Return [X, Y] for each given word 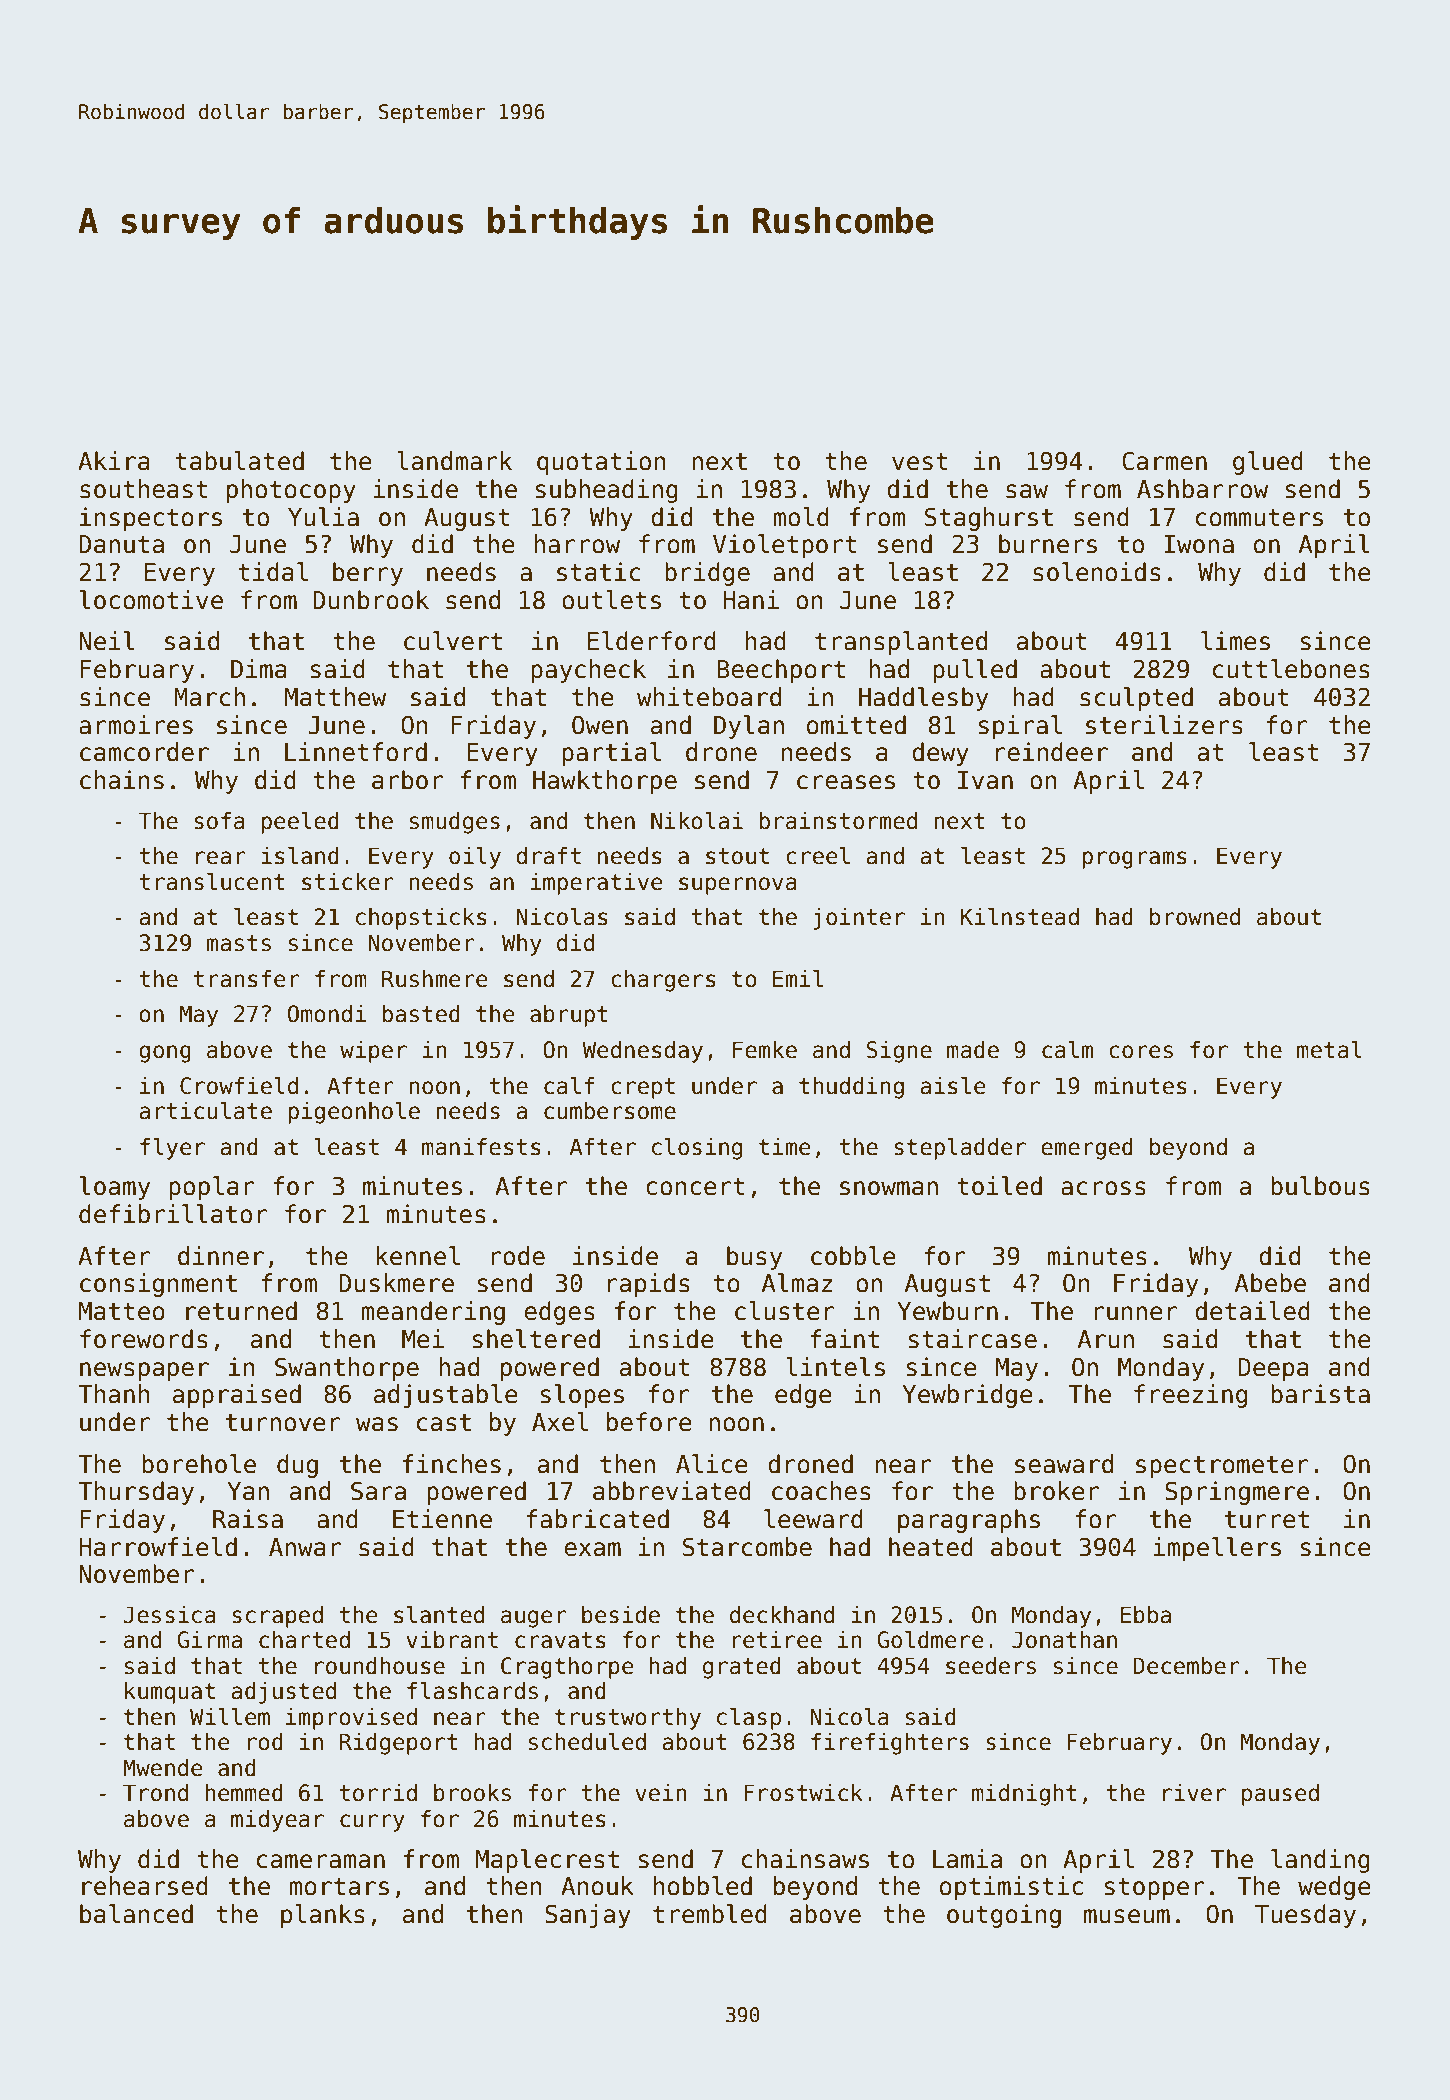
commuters [1259, 518]
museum [1127, 1916]
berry [368, 574]
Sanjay [588, 1916]
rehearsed [145, 1886]
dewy [940, 754]
